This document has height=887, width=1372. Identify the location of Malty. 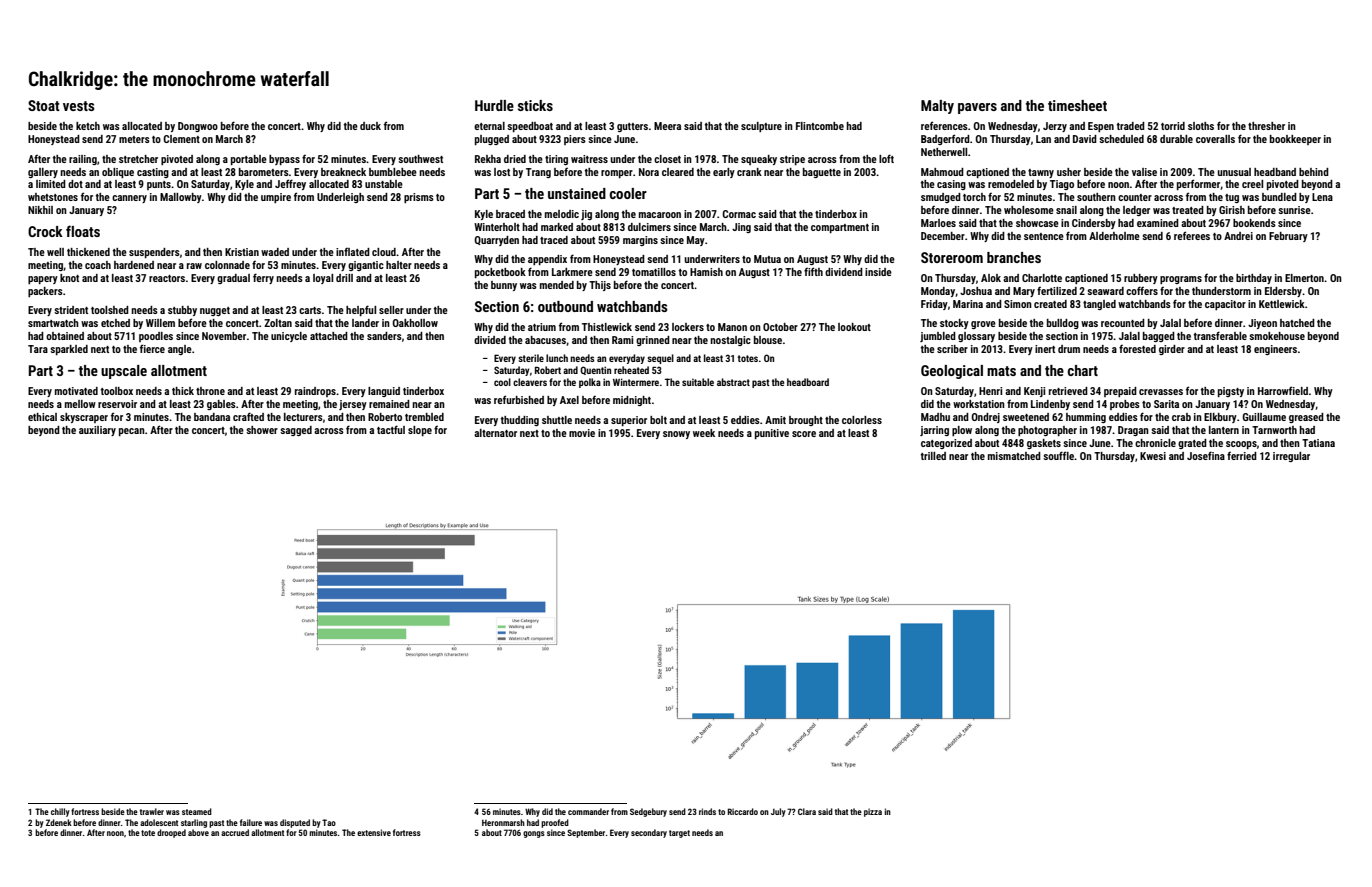
(937, 107).
